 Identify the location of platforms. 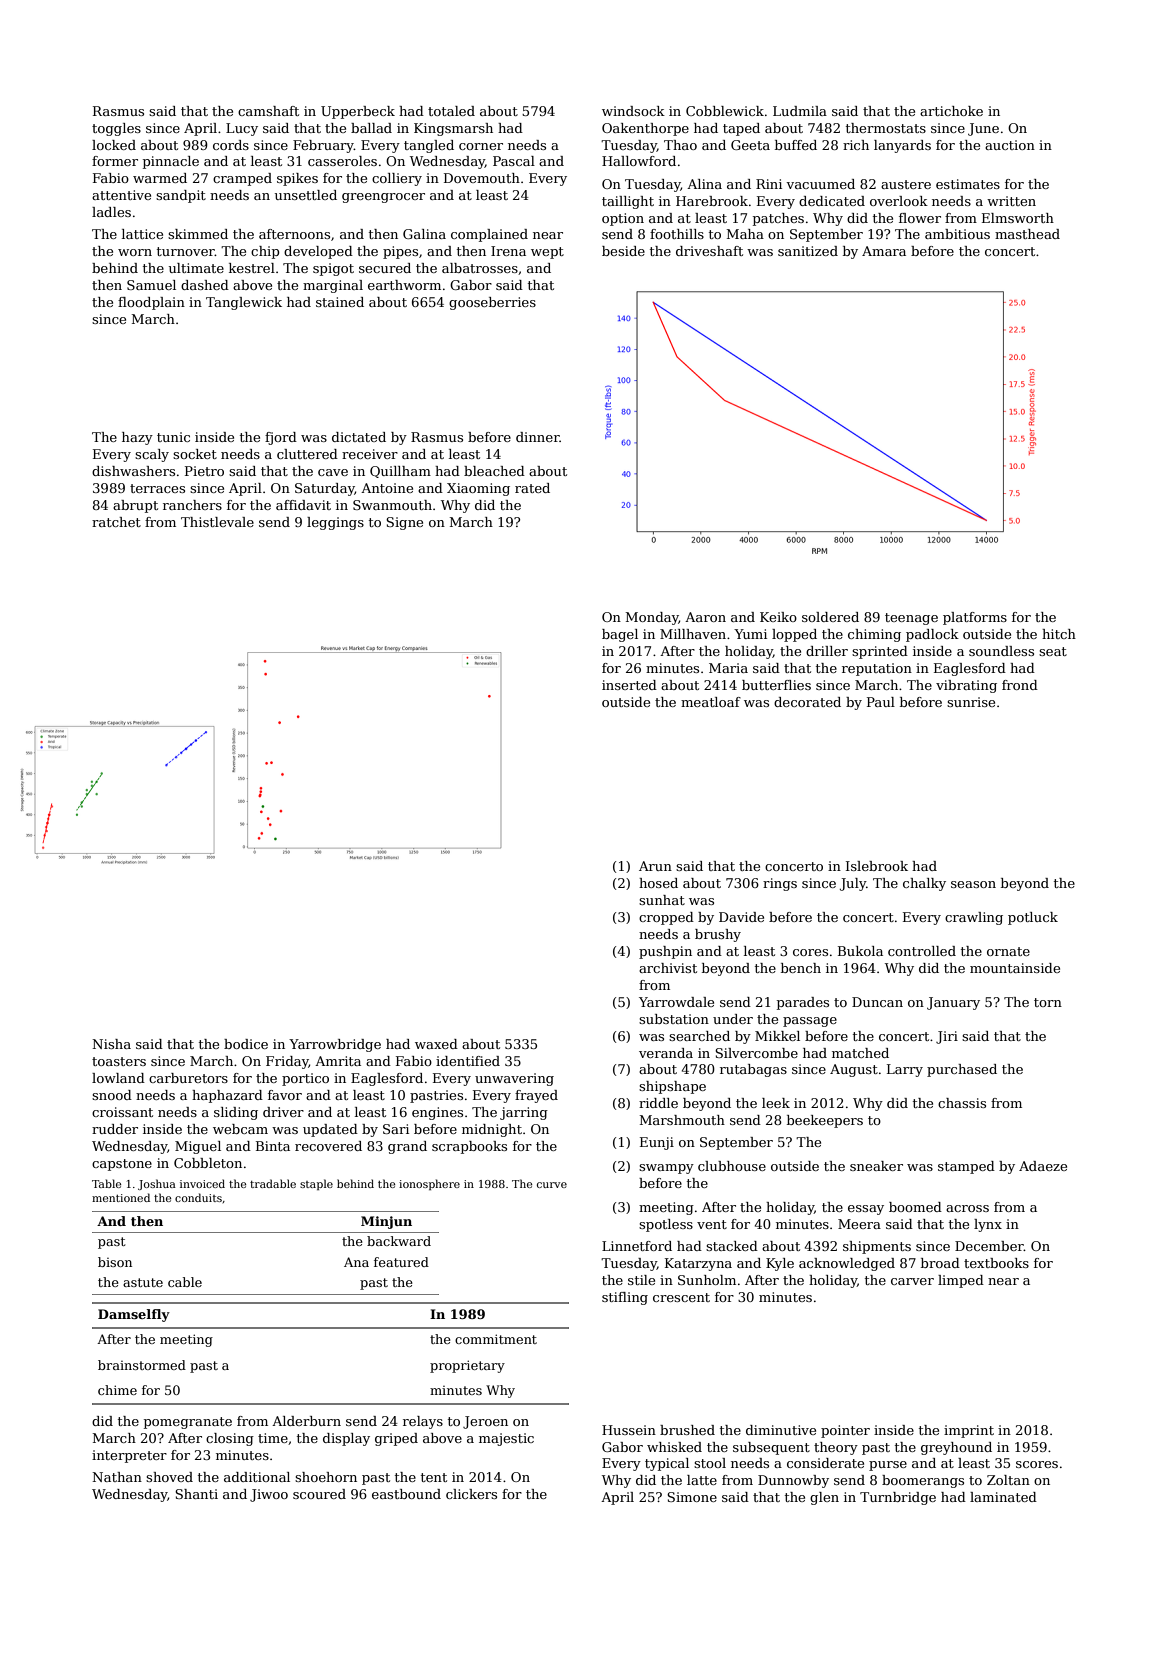
(975, 618).
